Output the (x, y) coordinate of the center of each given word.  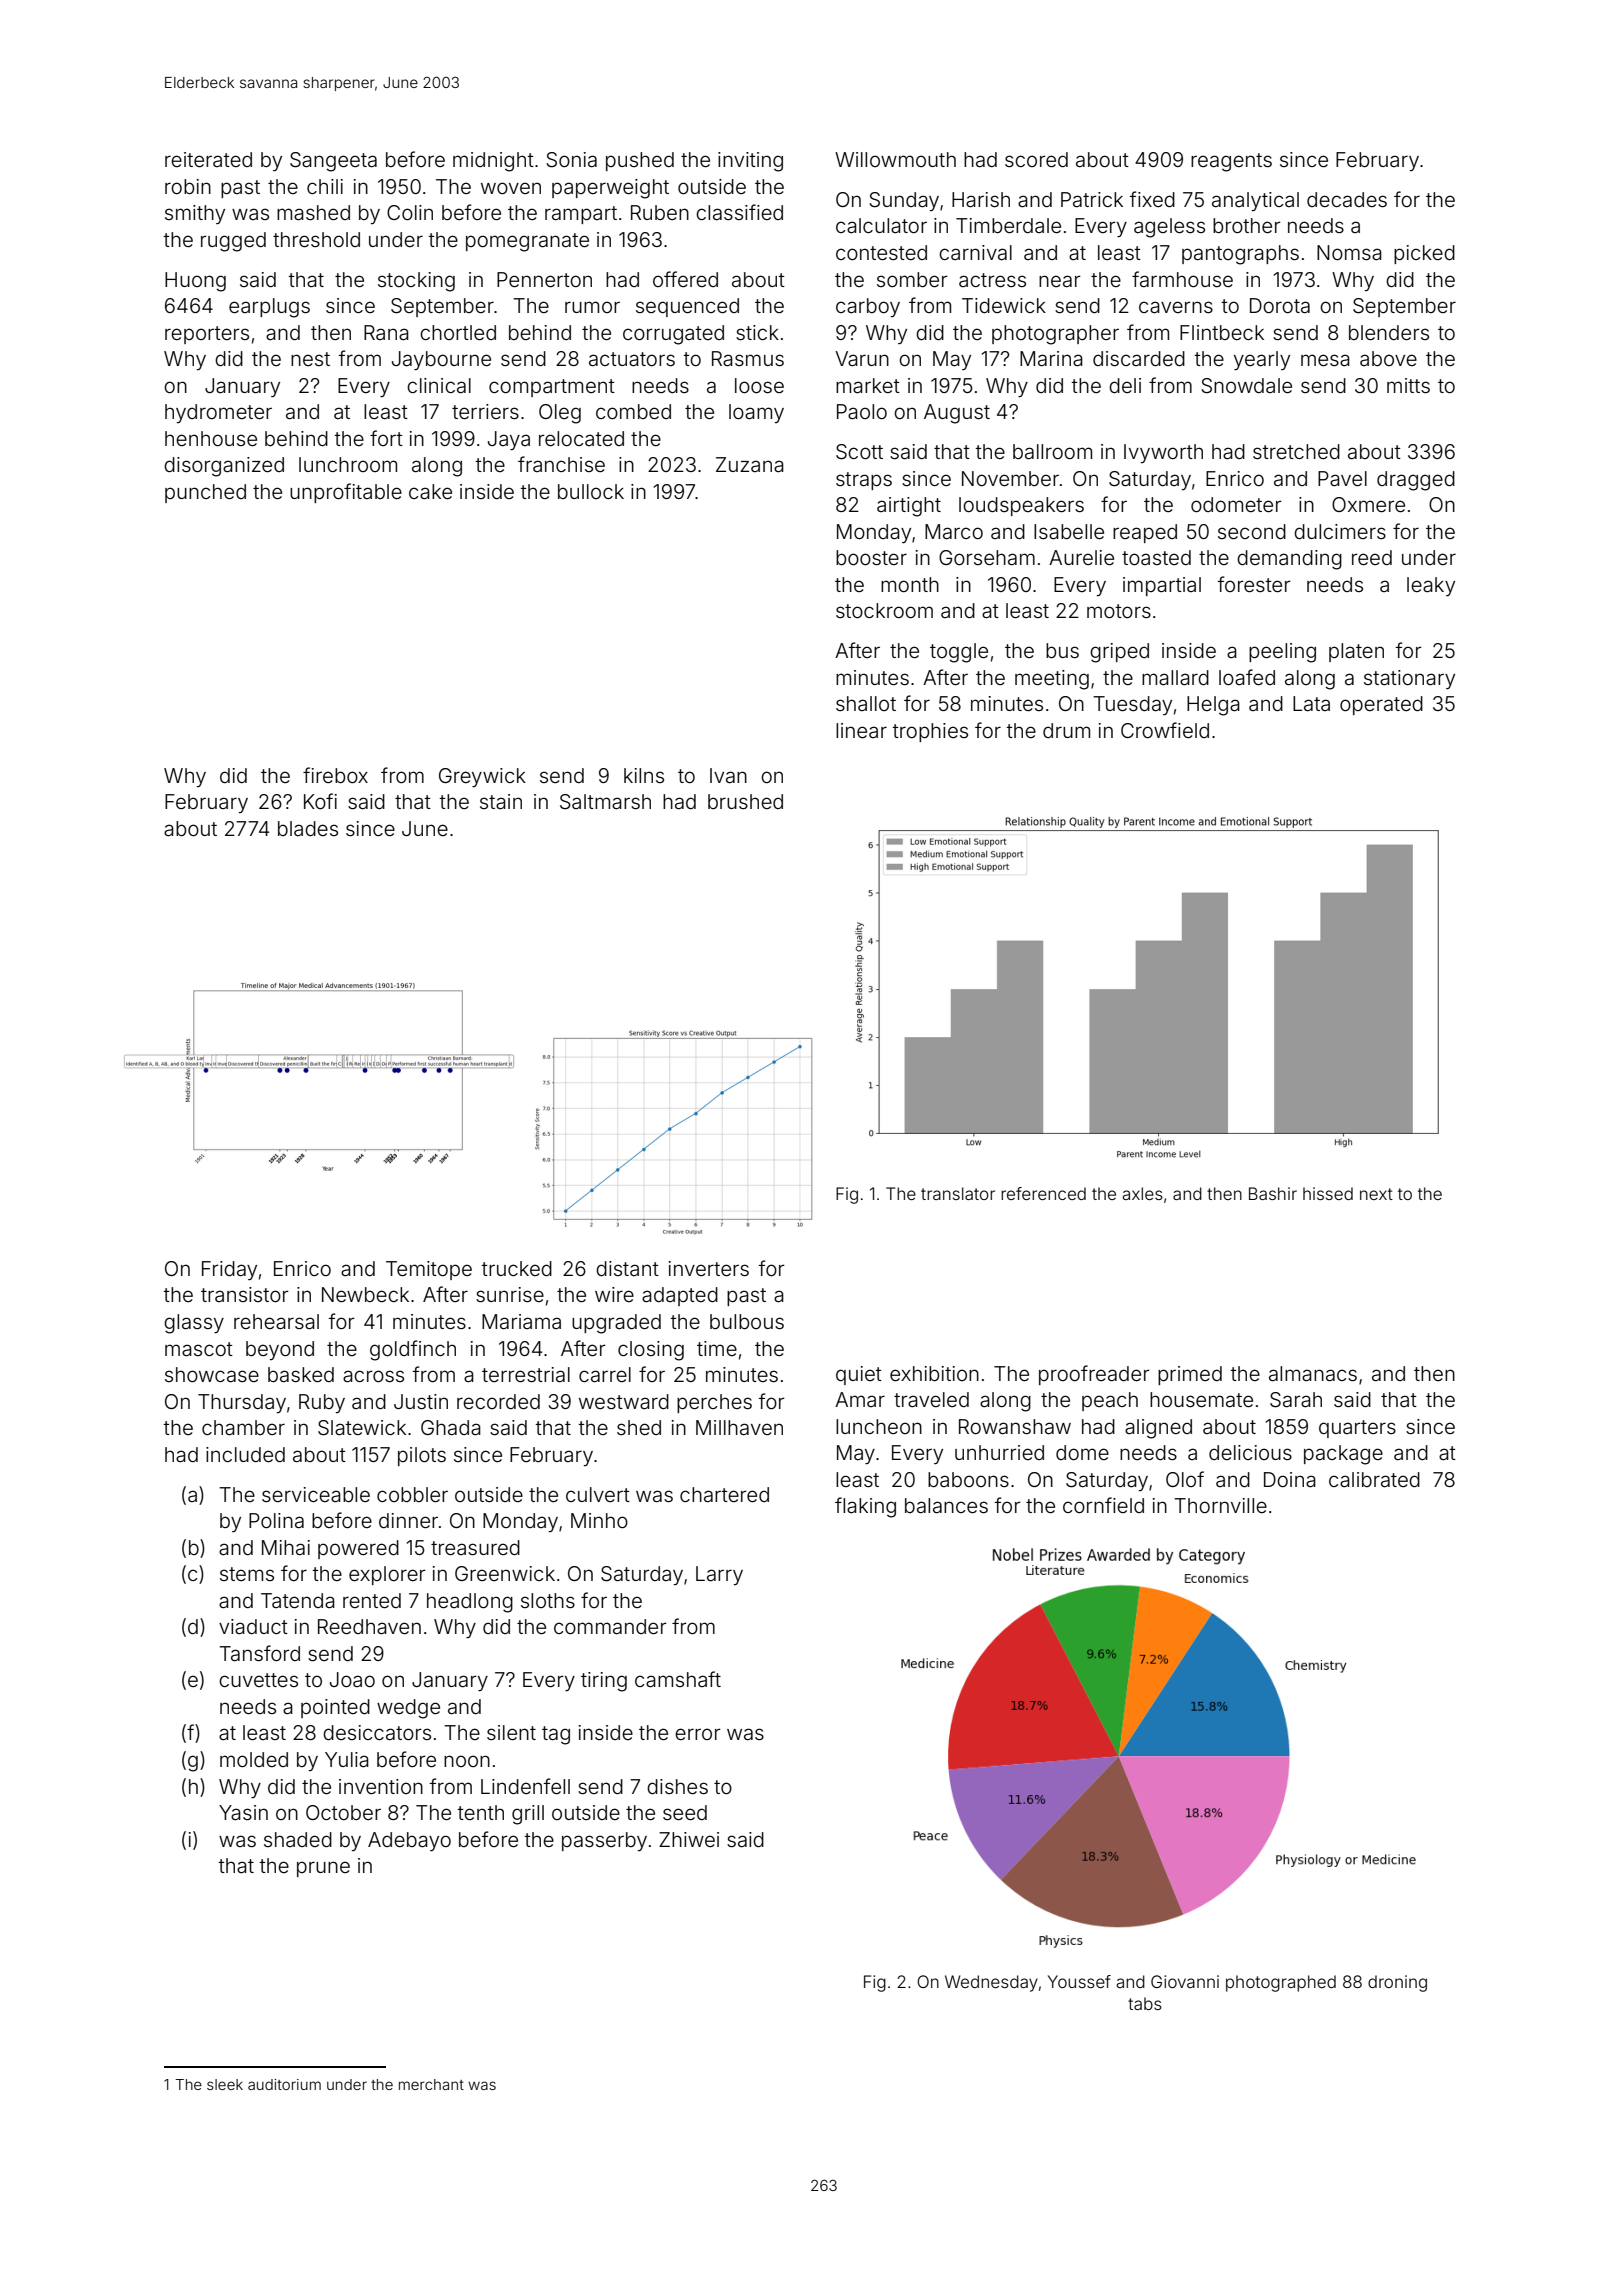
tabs (1145, 2003)
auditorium (284, 2084)
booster (871, 557)
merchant (431, 2084)
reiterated (208, 159)
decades (1347, 199)
